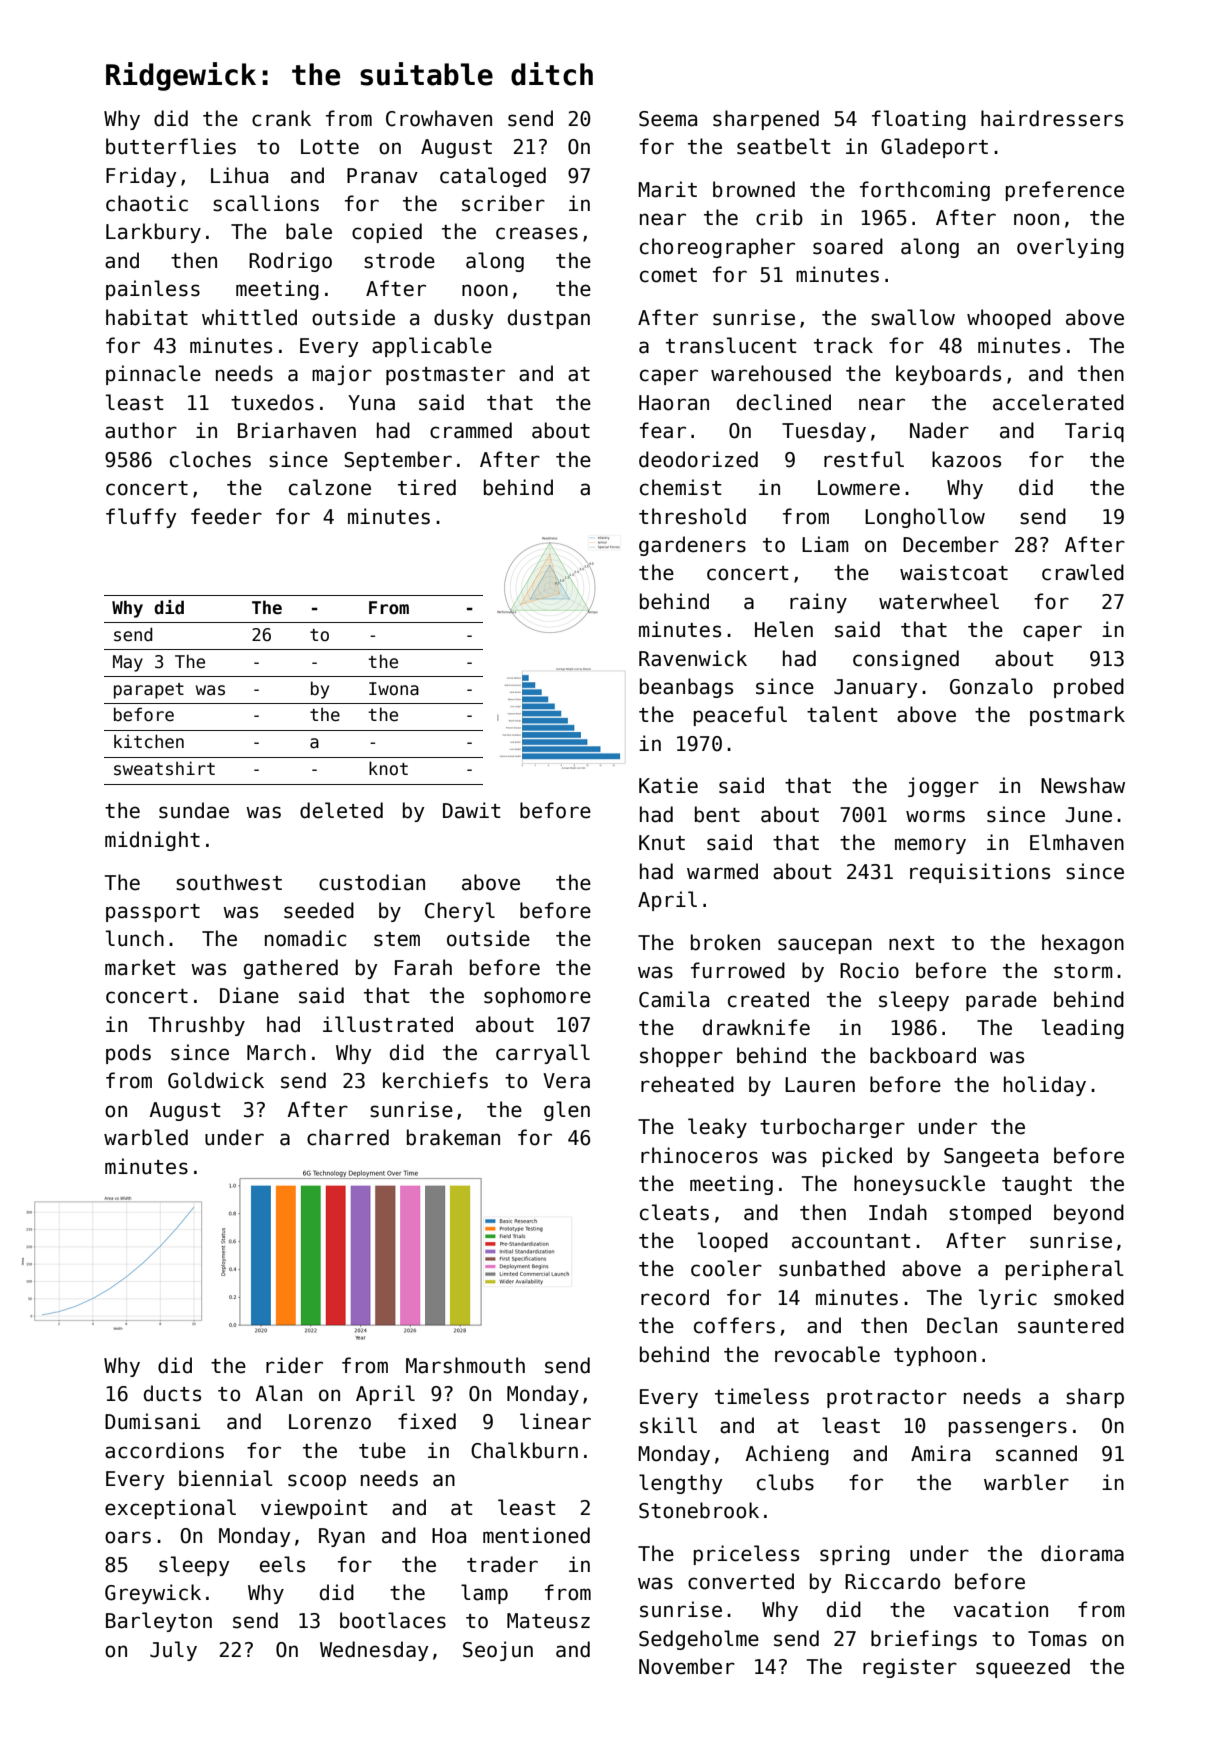 This image has height=1740, width=1230. What do you see at coordinates (1065, 191) in the image?
I see `preference` at bounding box center [1065, 191].
